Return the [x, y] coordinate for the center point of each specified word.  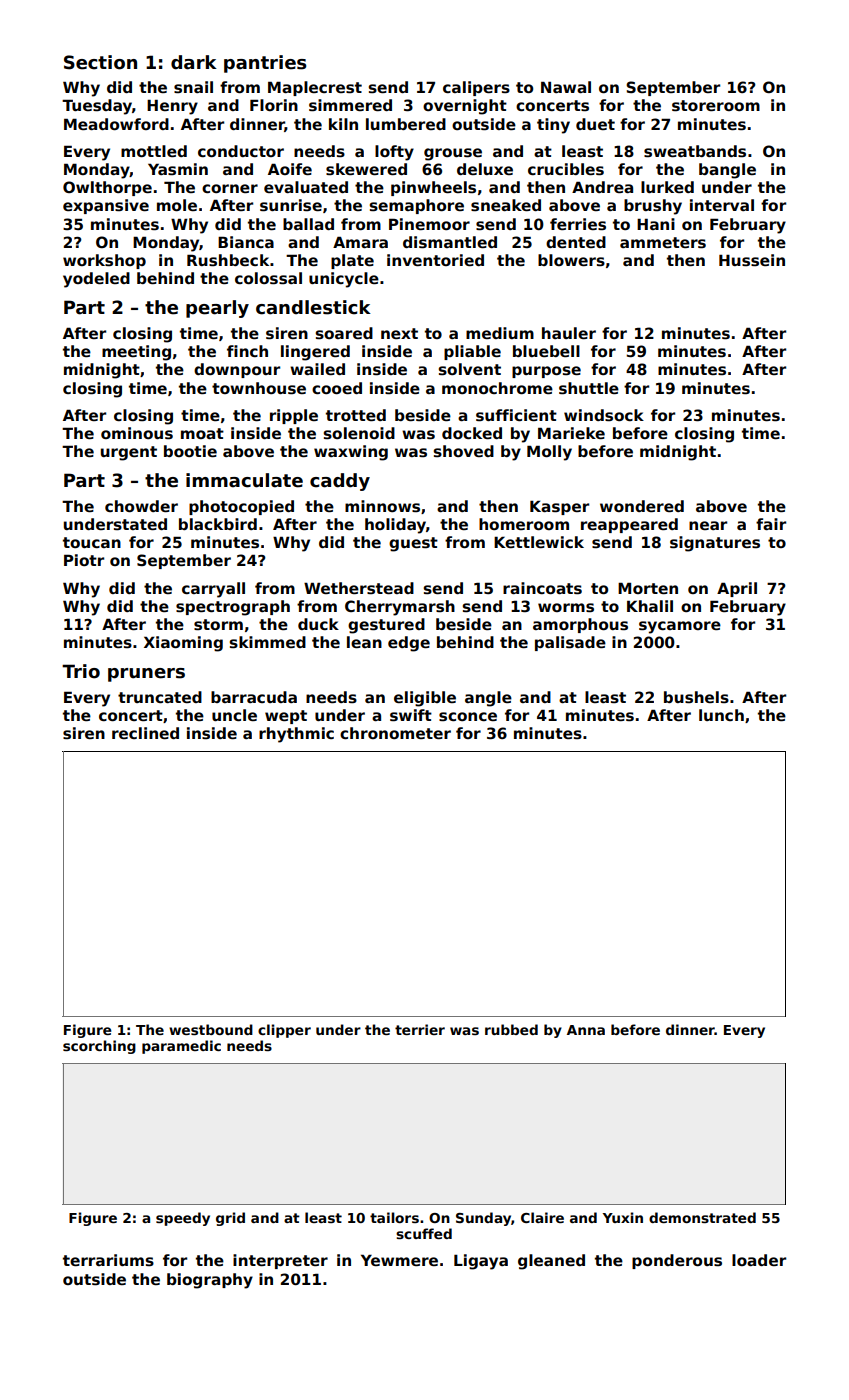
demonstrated [702, 1217]
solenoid [359, 433]
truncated [160, 697]
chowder [141, 506]
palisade [570, 643]
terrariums [108, 1260]
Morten [648, 588]
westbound [211, 1029]
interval [722, 205]
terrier [420, 1029]
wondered [642, 506]
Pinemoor [429, 224]
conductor [241, 151]
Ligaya [481, 1262]
